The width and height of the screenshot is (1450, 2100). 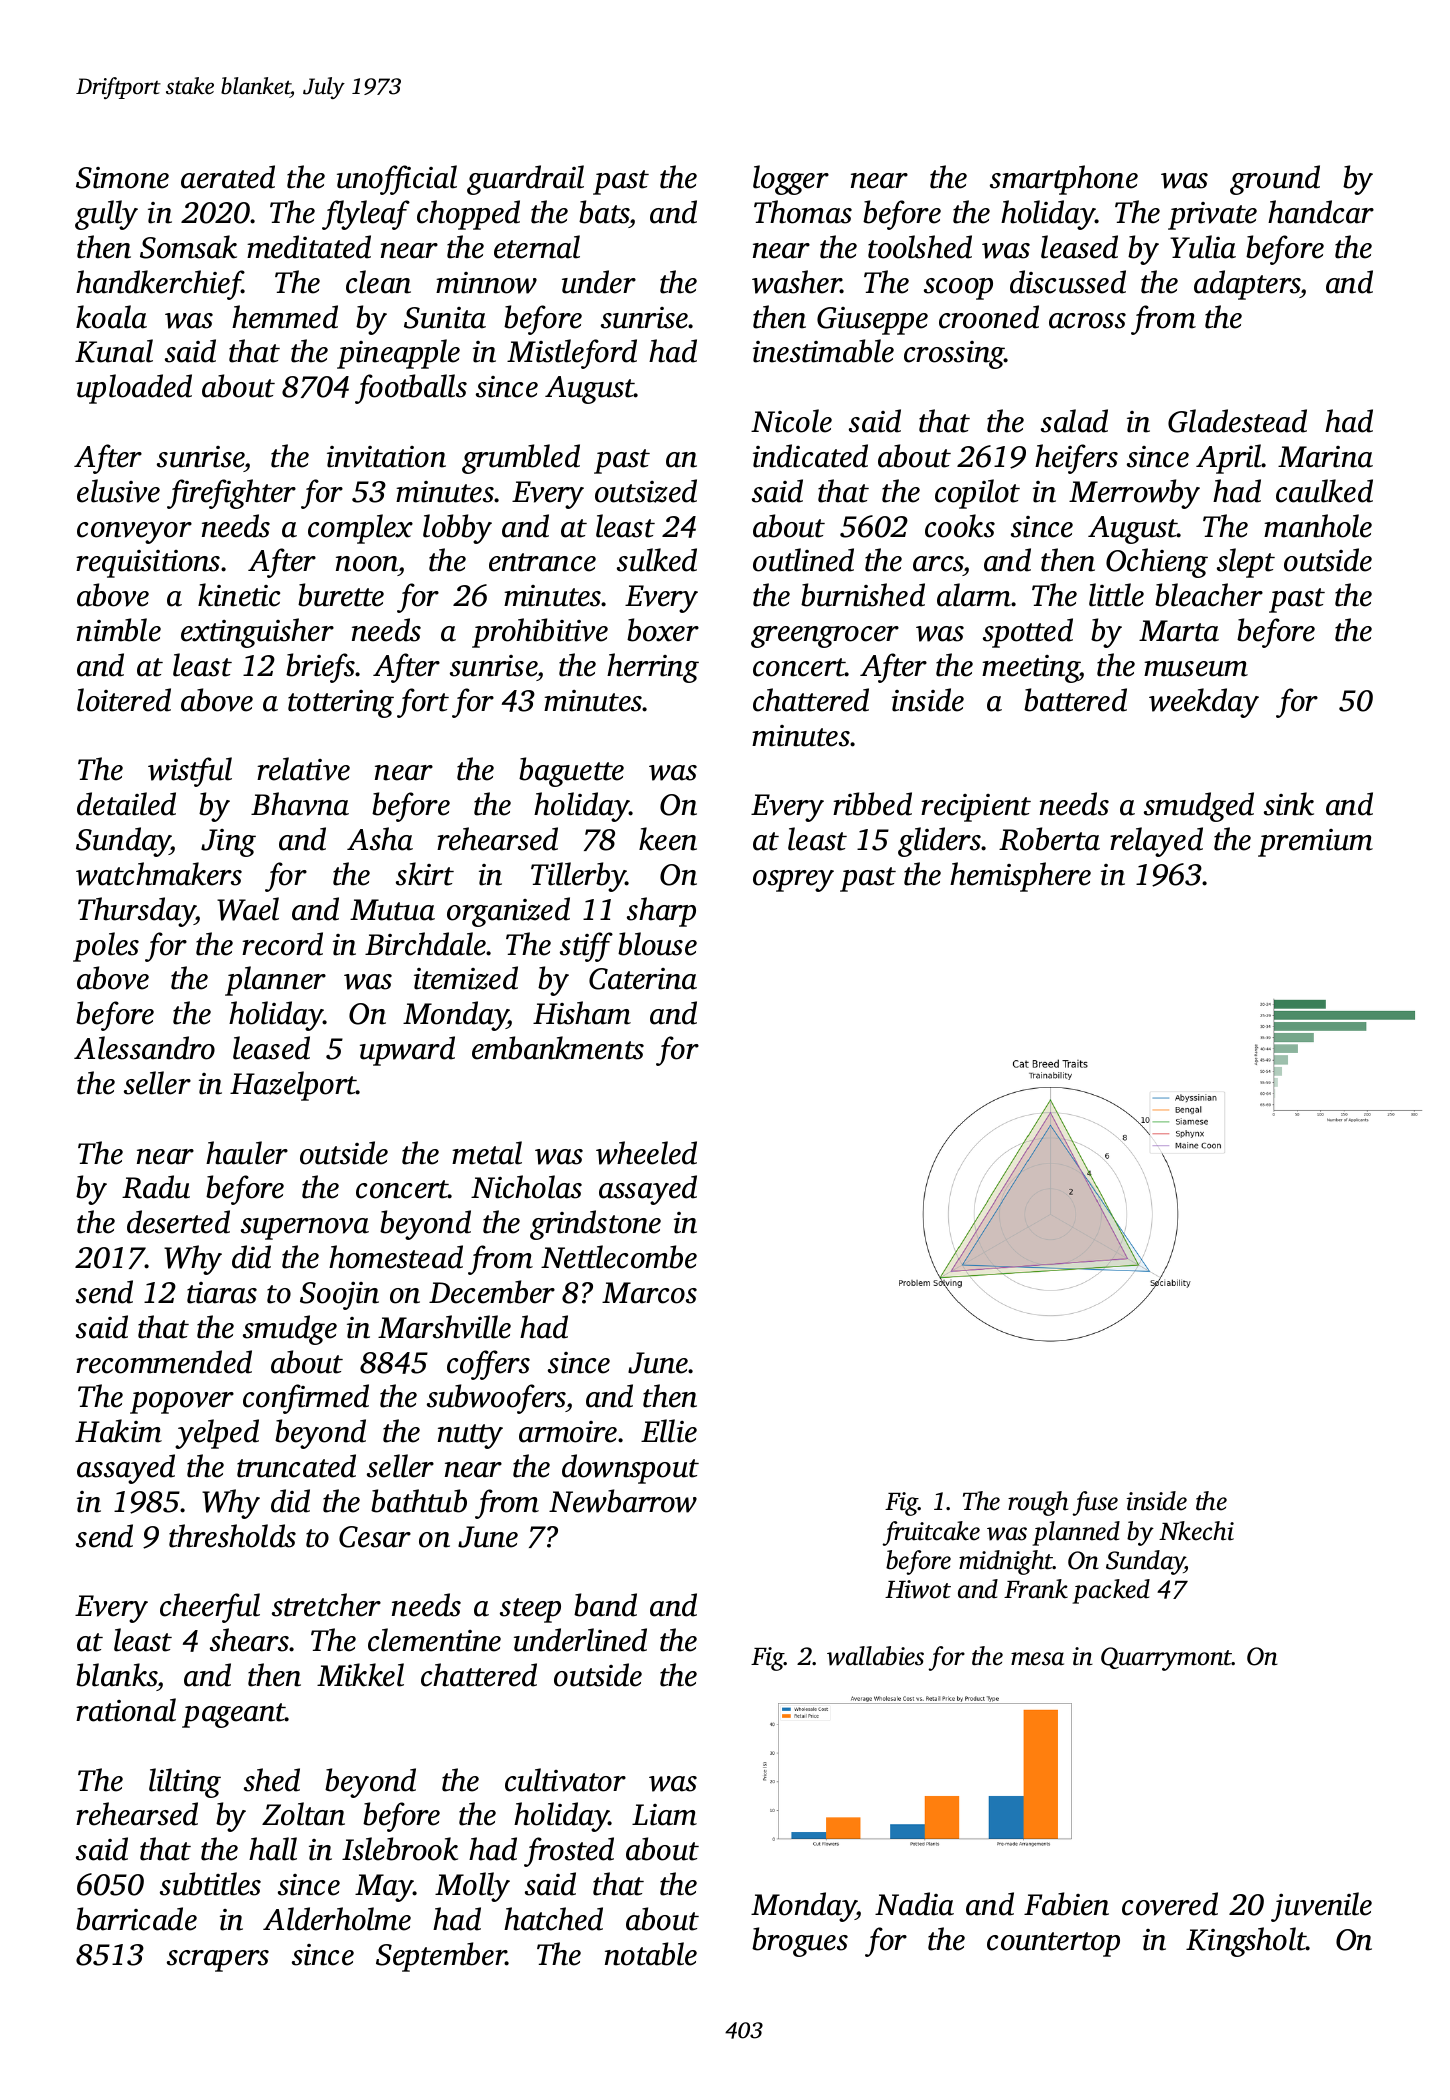 What do you see at coordinates (1064, 180) in the screenshot?
I see `smartphone` at bounding box center [1064, 180].
